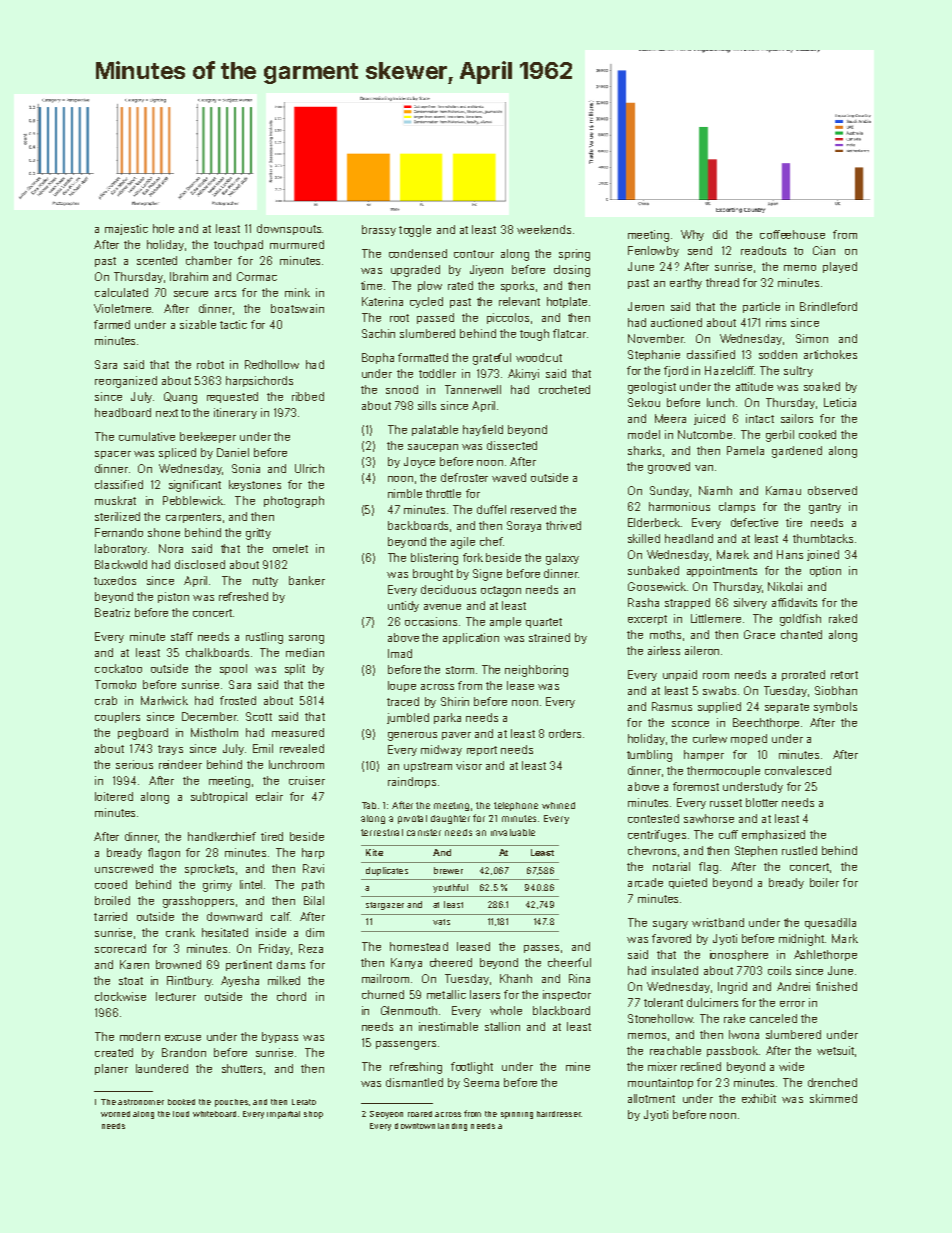 This screenshot has width=952, height=1233. Describe the element at coordinates (419, 462) in the screenshot. I see `Joyce` at that location.
